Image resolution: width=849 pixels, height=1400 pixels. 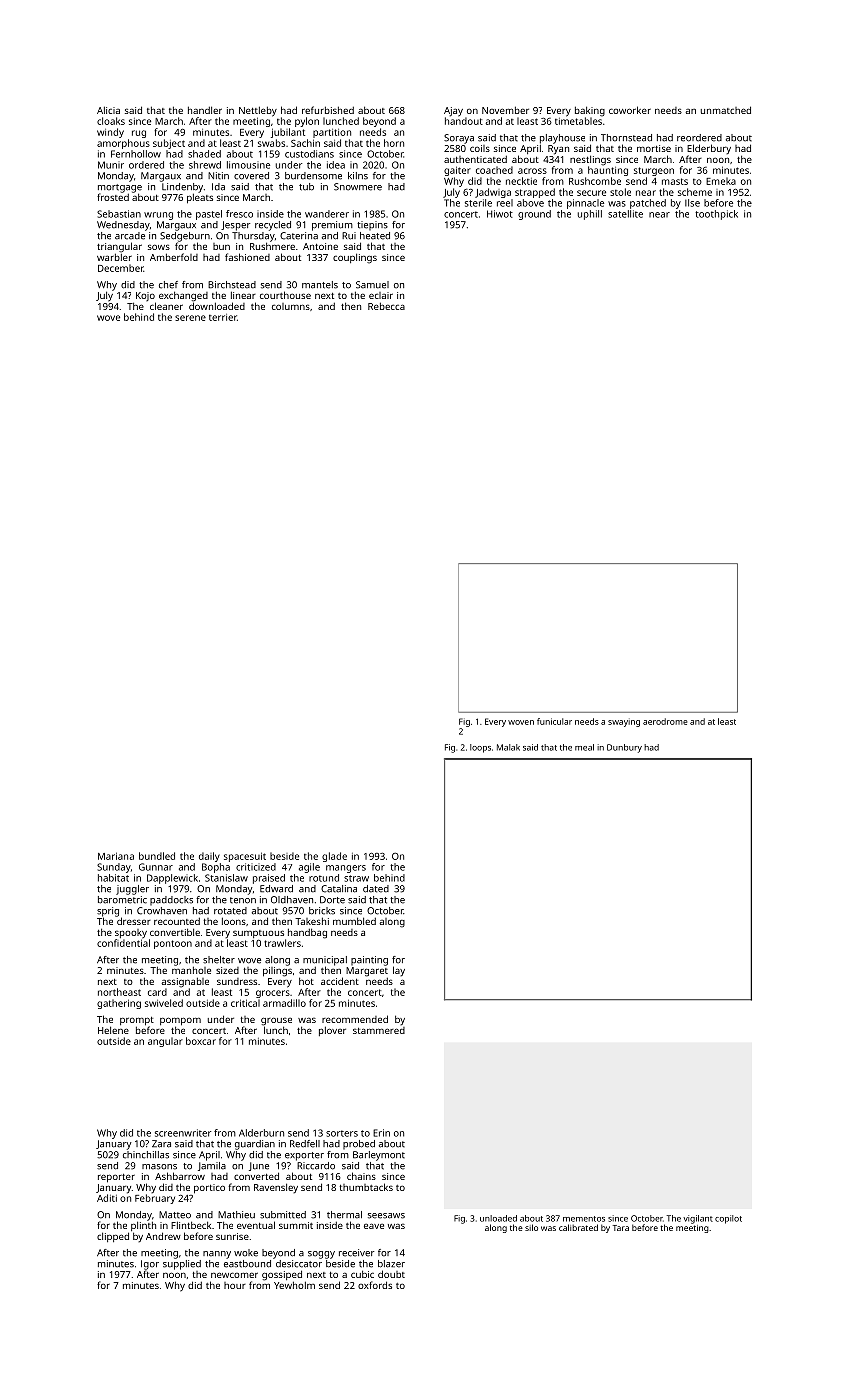 What do you see at coordinates (245, 1003) in the page?
I see `critical` at bounding box center [245, 1003].
